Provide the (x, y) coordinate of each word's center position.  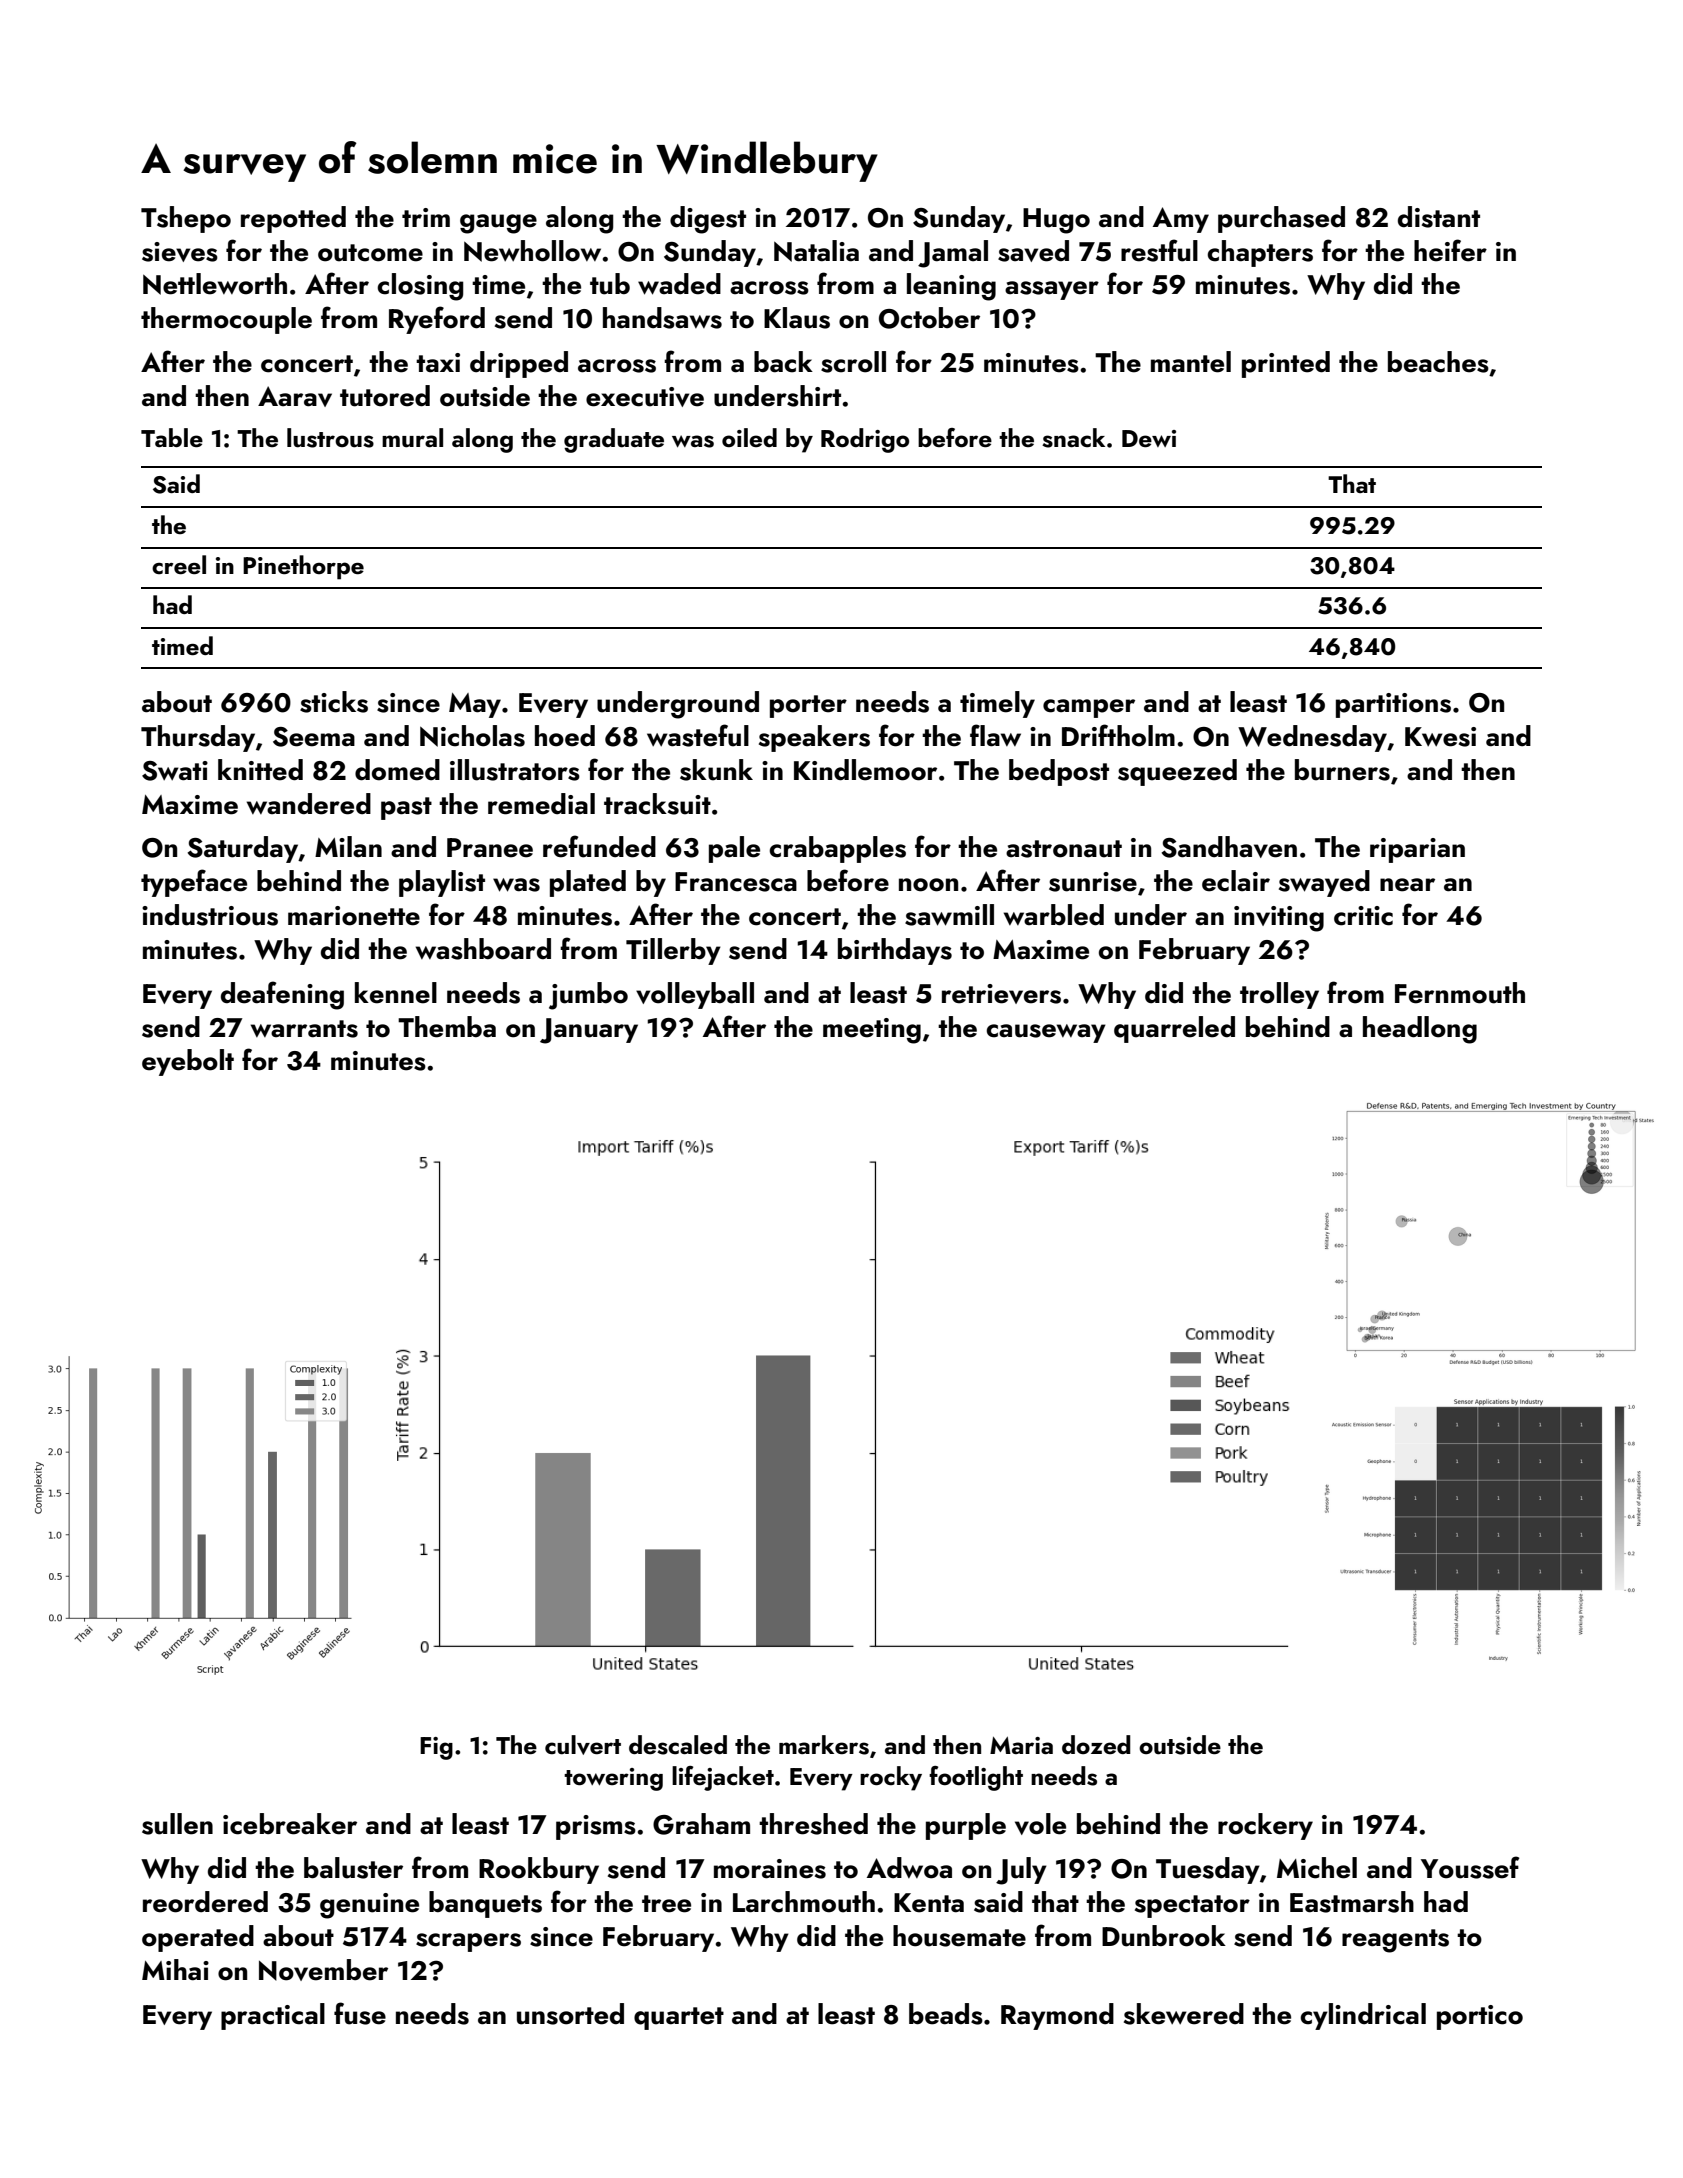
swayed (1324, 883)
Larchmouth (804, 1902)
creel (179, 564)
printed (1286, 364)
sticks (334, 702)
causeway (1046, 1033)
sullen (177, 1824)
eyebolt (188, 1062)
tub (610, 284)
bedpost (1059, 772)
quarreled (1174, 1029)
